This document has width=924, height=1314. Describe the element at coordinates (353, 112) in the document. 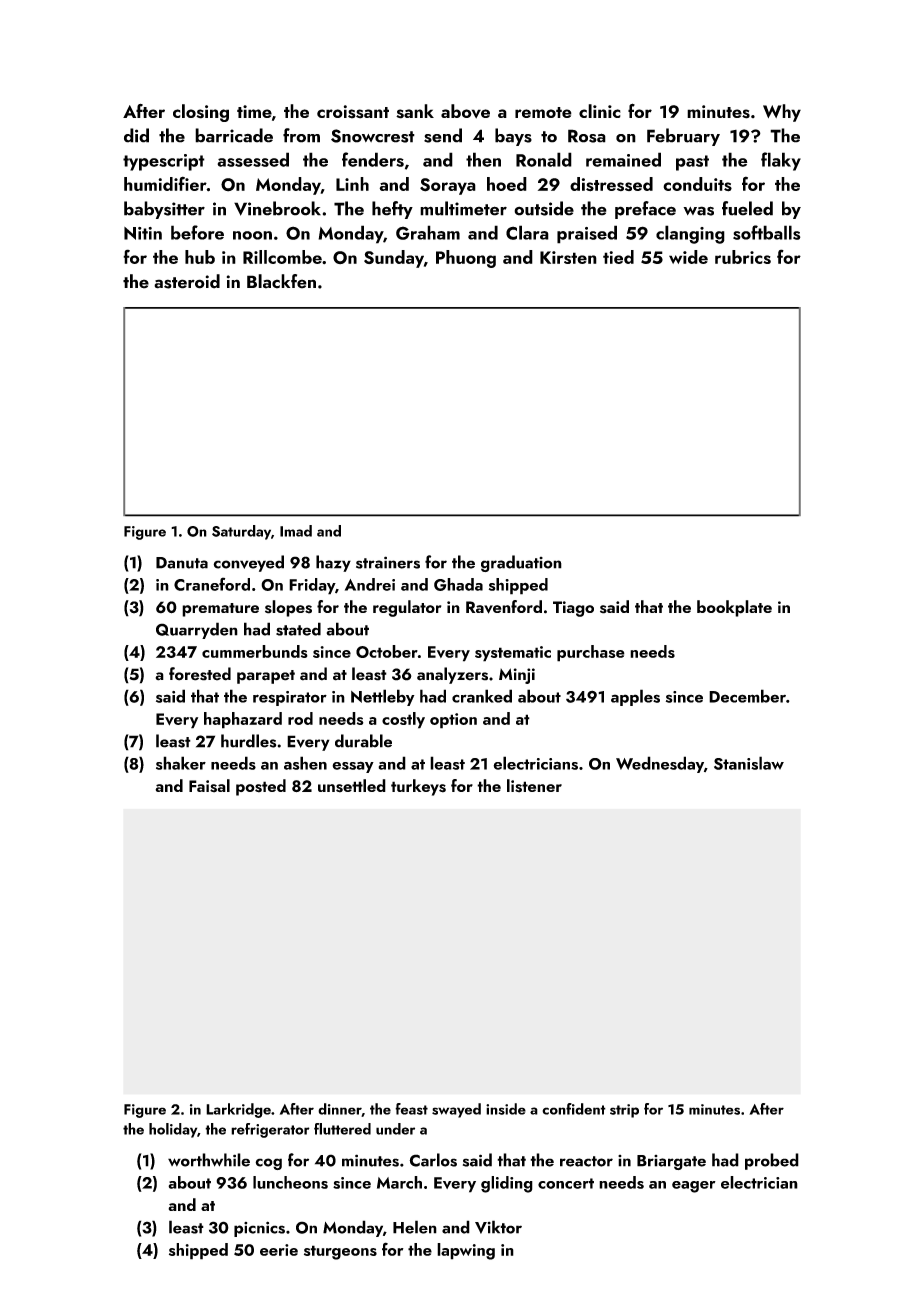

I see `croissant` at that location.
